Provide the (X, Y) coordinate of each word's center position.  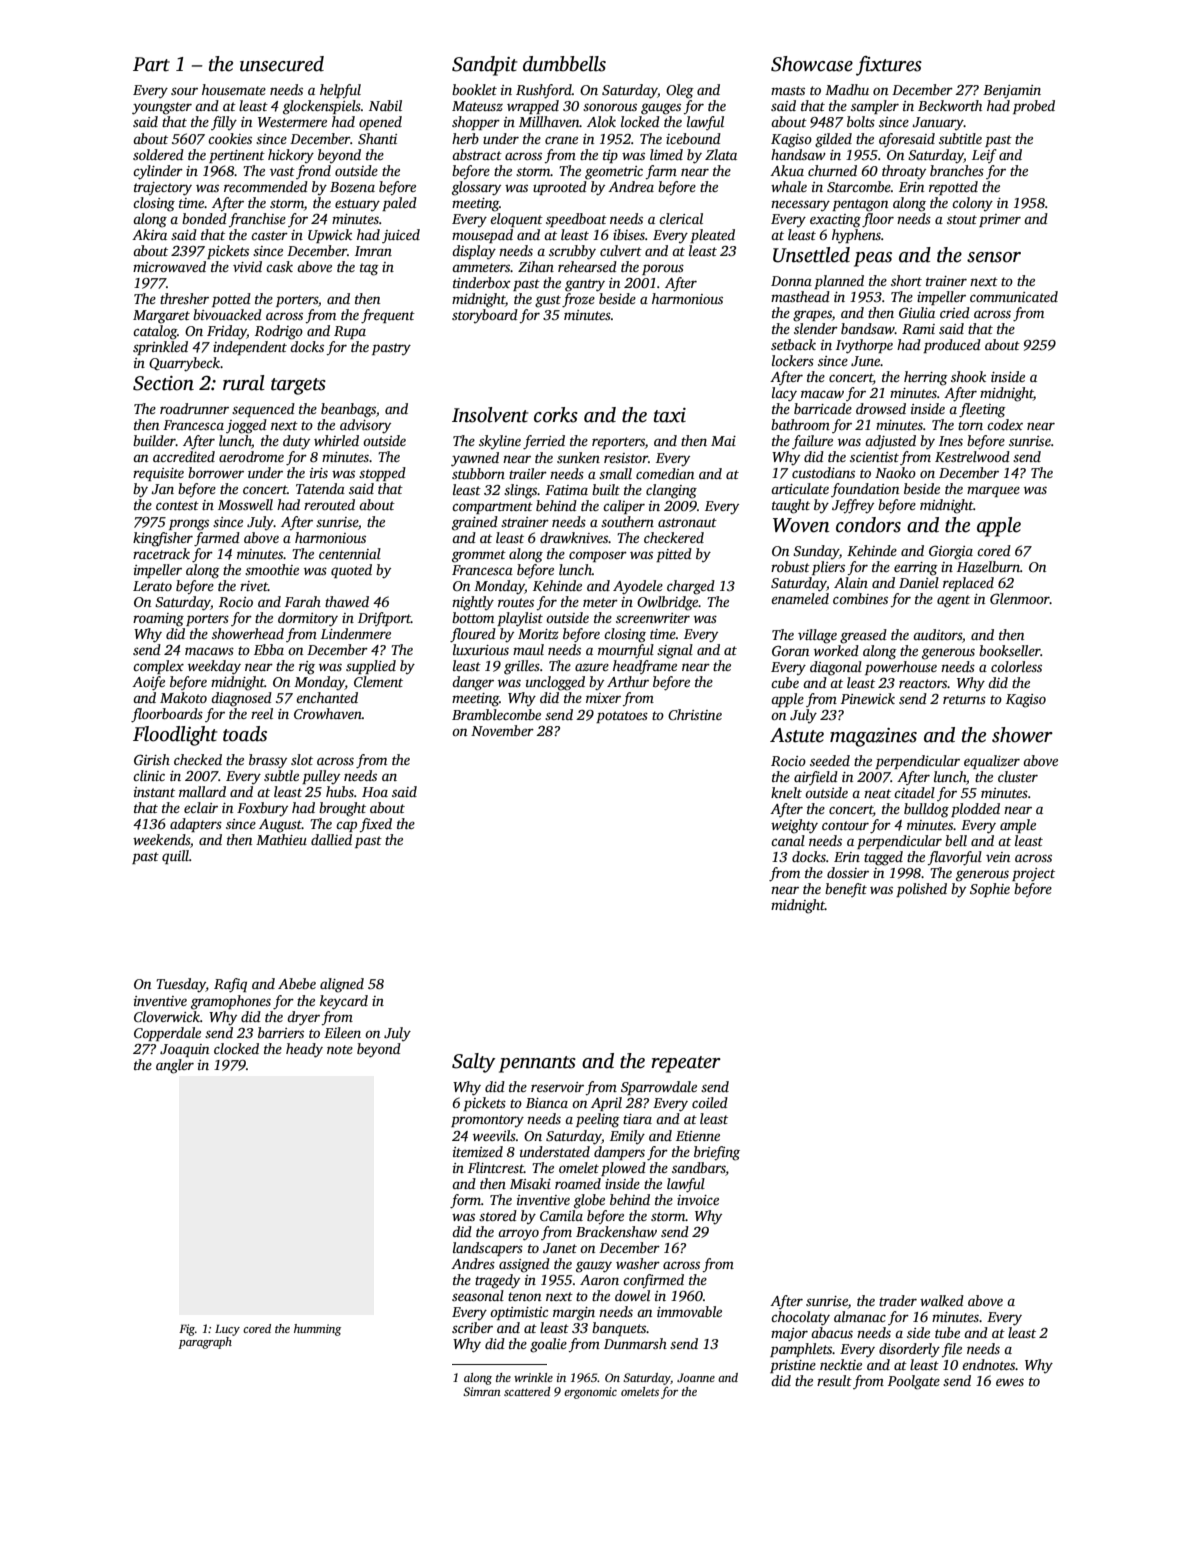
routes (516, 602)
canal (788, 840)
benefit (846, 890)
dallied (331, 839)
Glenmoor (1020, 598)
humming (317, 1330)
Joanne (696, 1377)
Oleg (680, 91)
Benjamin (1012, 92)
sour (184, 91)
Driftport (384, 619)
